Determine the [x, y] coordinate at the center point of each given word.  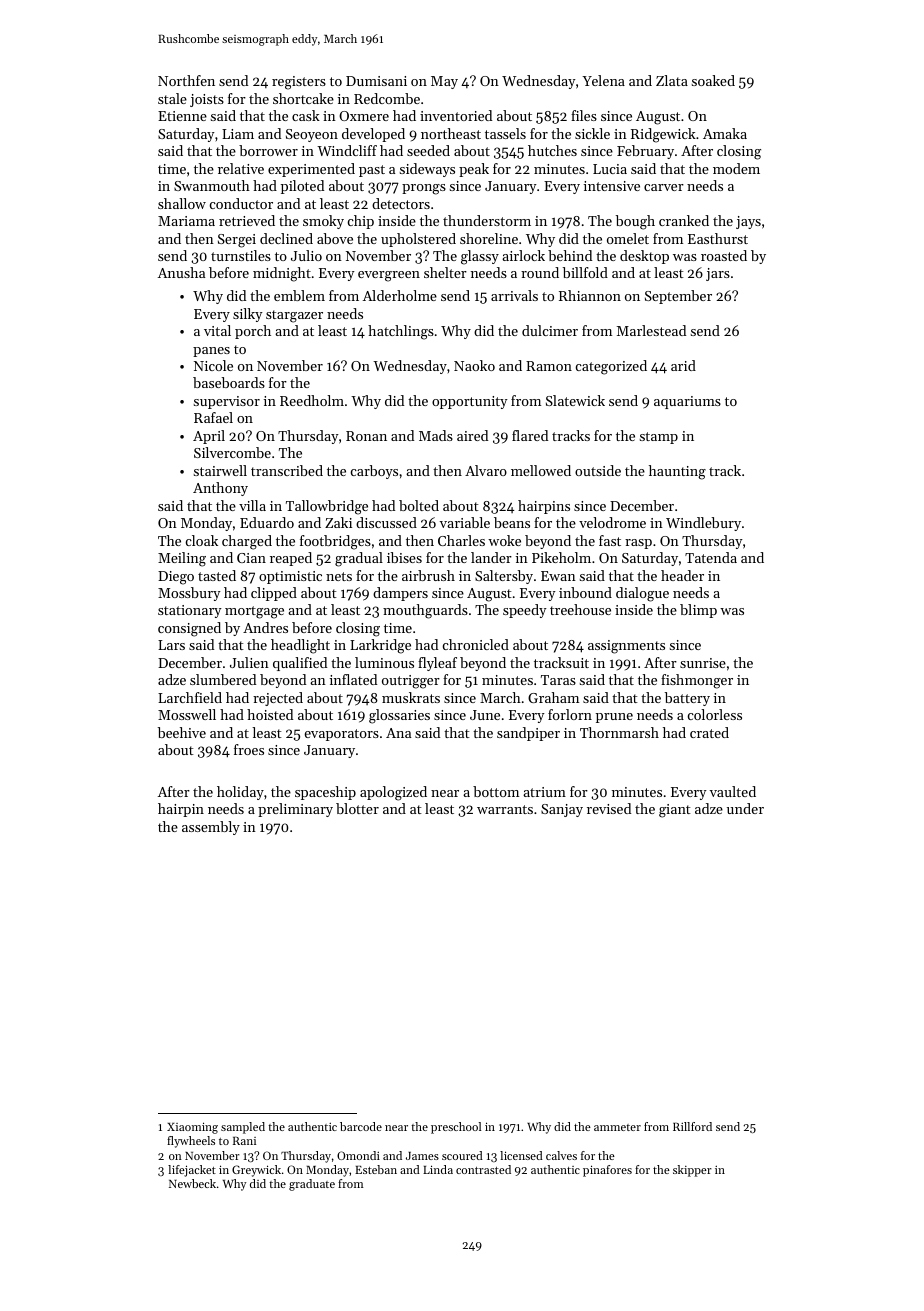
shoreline [489, 238]
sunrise [703, 663]
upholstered [418, 240]
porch [253, 332]
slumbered [223, 679]
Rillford [692, 1126]
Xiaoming [192, 1128]
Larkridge [380, 646]
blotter [357, 808]
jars [718, 274]
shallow [182, 203]
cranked [684, 220]
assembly [211, 828]
